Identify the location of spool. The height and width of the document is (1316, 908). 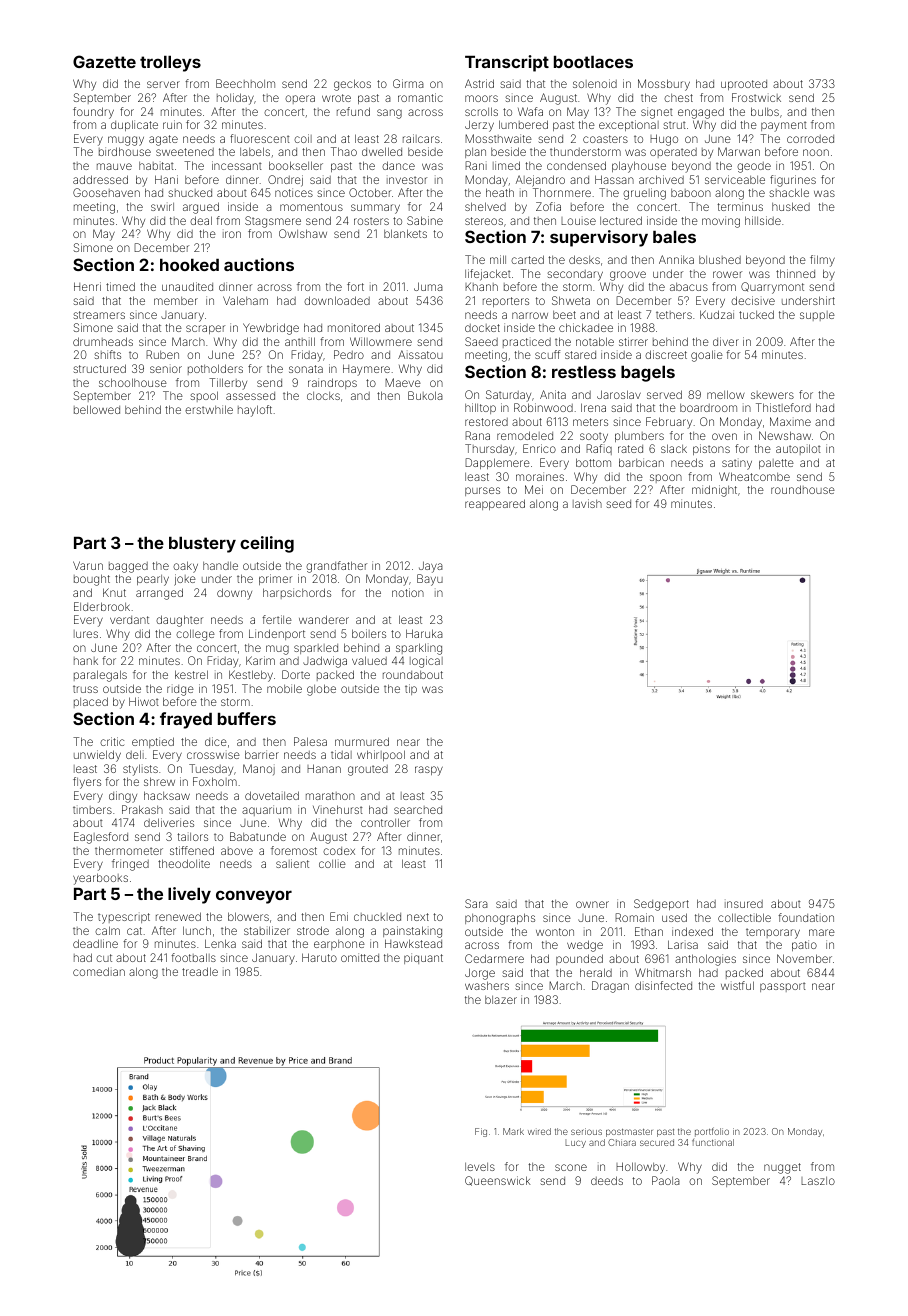
(204, 396).
